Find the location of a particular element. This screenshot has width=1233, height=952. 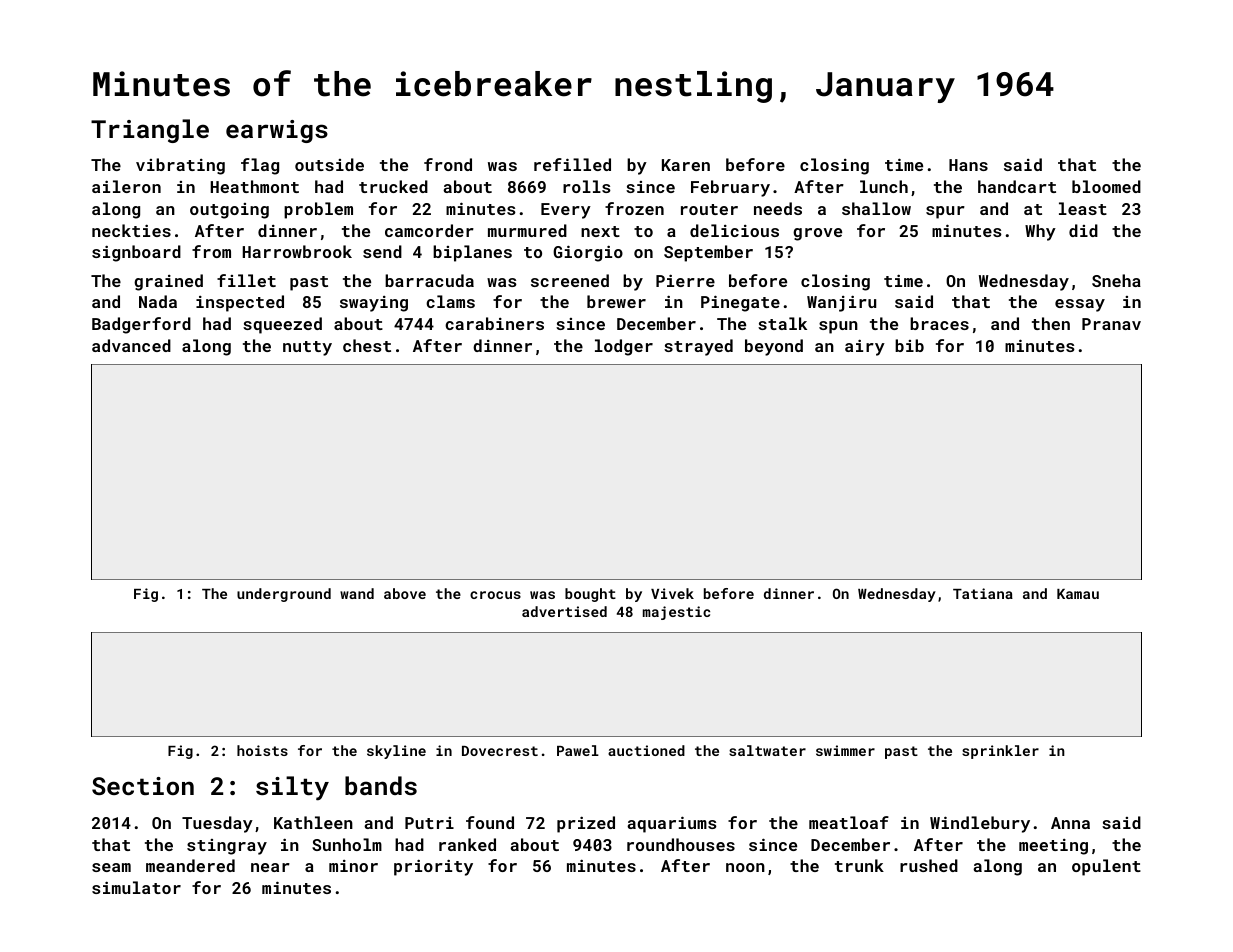

hoists is located at coordinates (262, 750).
